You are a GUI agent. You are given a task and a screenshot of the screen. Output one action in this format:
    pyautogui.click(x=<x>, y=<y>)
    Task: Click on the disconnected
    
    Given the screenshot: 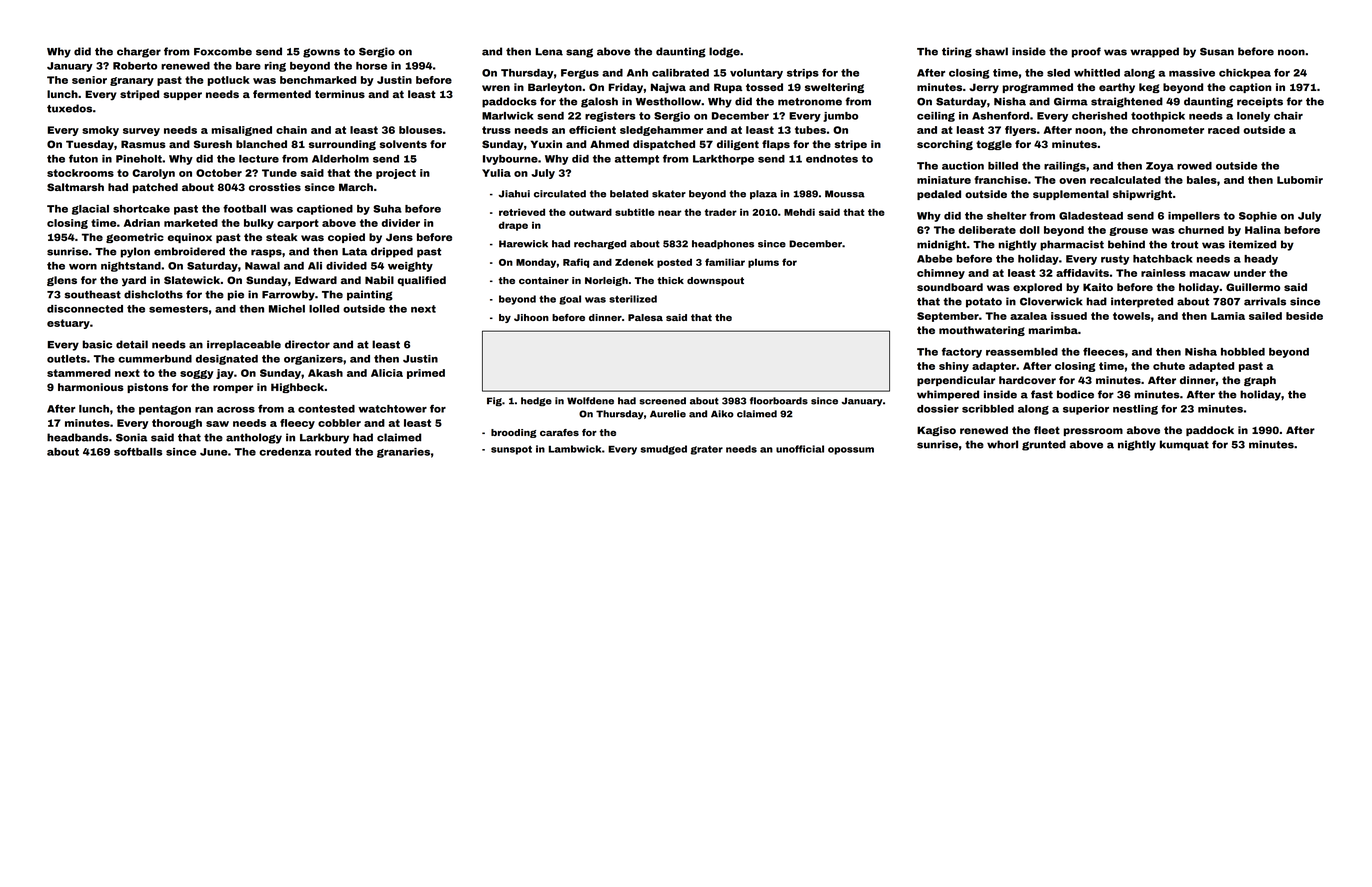 What is the action you would take?
    pyautogui.click(x=85, y=309)
